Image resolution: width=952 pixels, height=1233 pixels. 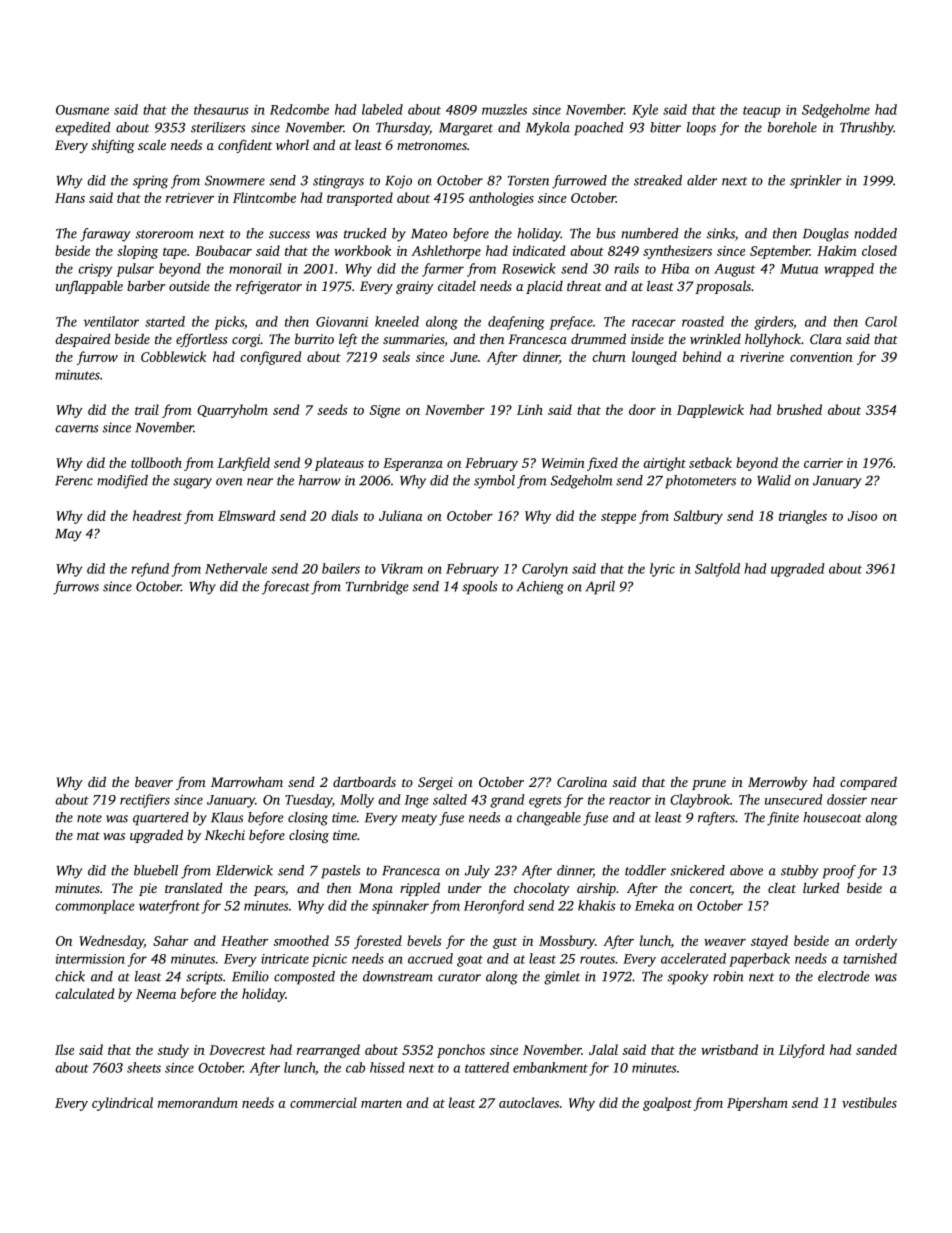 What do you see at coordinates (150, 570) in the screenshot?
I see `refund` at bounding box center [150, 570].
